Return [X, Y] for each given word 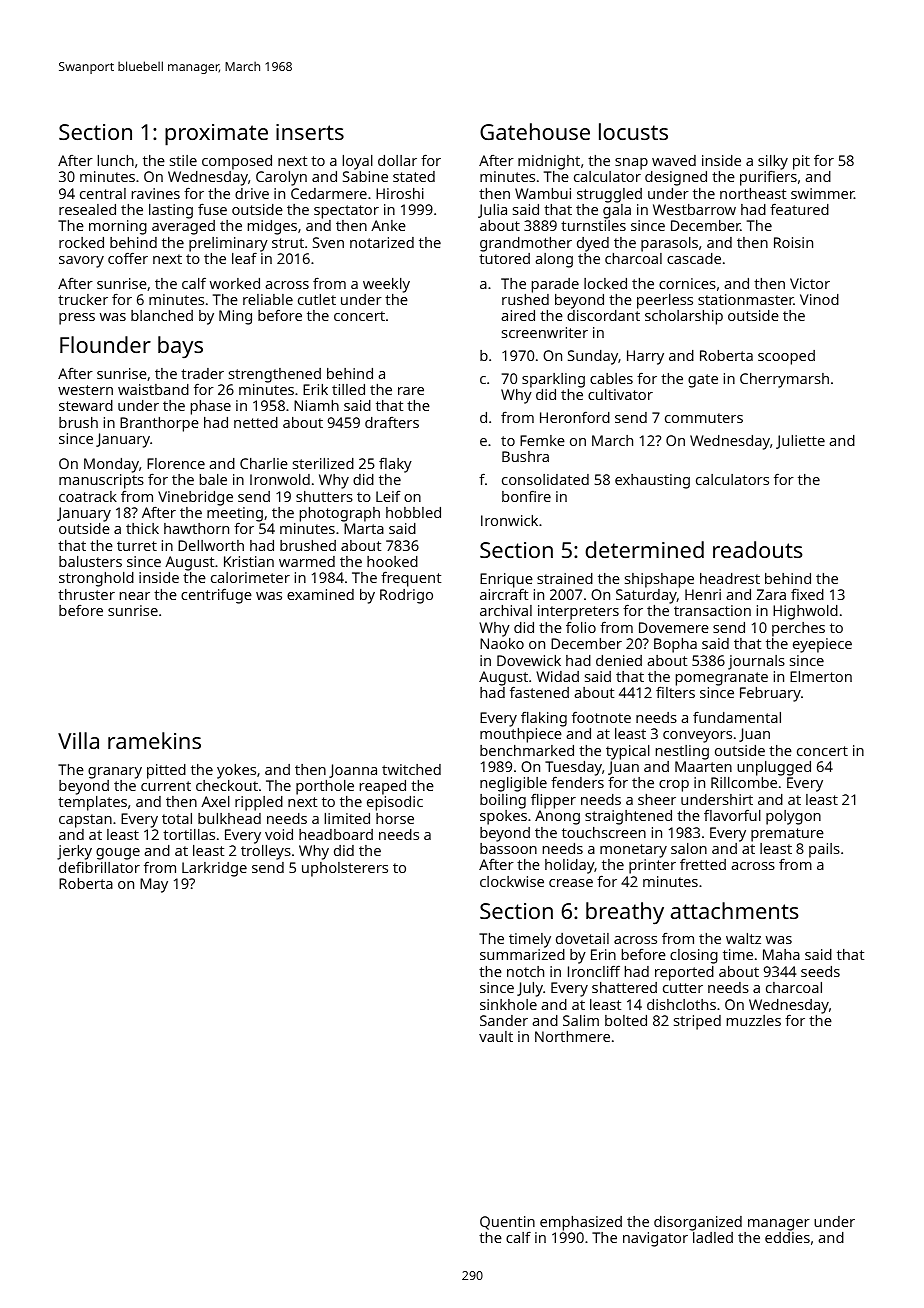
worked [235, 283]
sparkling [553, 380]
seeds [820, 971]
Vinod [819, 299]
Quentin [507, 1223]
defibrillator [99, 867]
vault [496, 1036]
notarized [382, 242]
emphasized [581, 1223]
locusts [633, 131]
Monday [111, 465]
